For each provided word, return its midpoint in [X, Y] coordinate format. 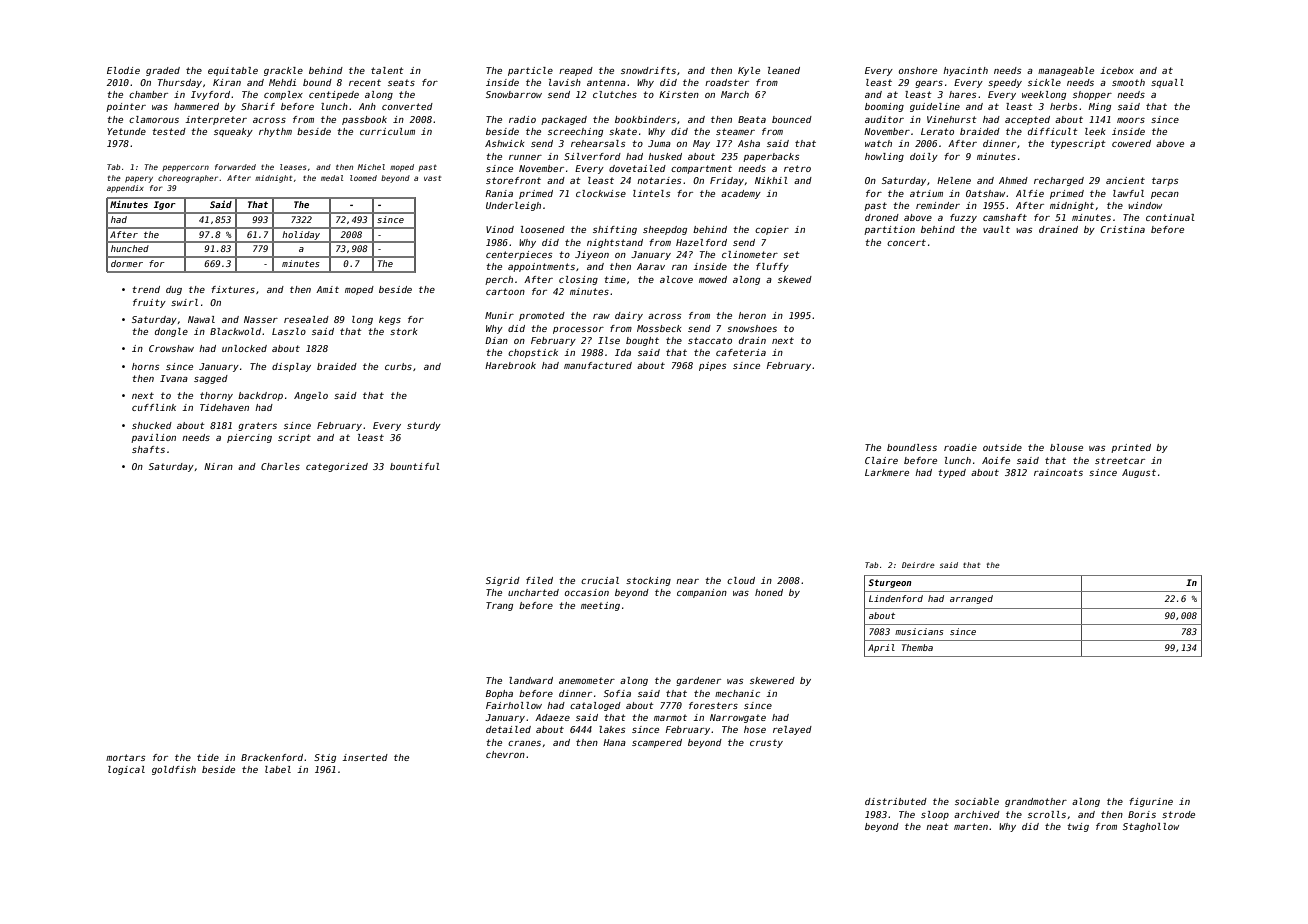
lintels [651, 193]
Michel [371, 167]
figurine [1151, 802]
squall [1167, 83]
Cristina [1123, 229]
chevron [505, 754]
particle [530, 71]
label [278, 769]
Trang [499, 606]
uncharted [533, 592]
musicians [919, 631]
